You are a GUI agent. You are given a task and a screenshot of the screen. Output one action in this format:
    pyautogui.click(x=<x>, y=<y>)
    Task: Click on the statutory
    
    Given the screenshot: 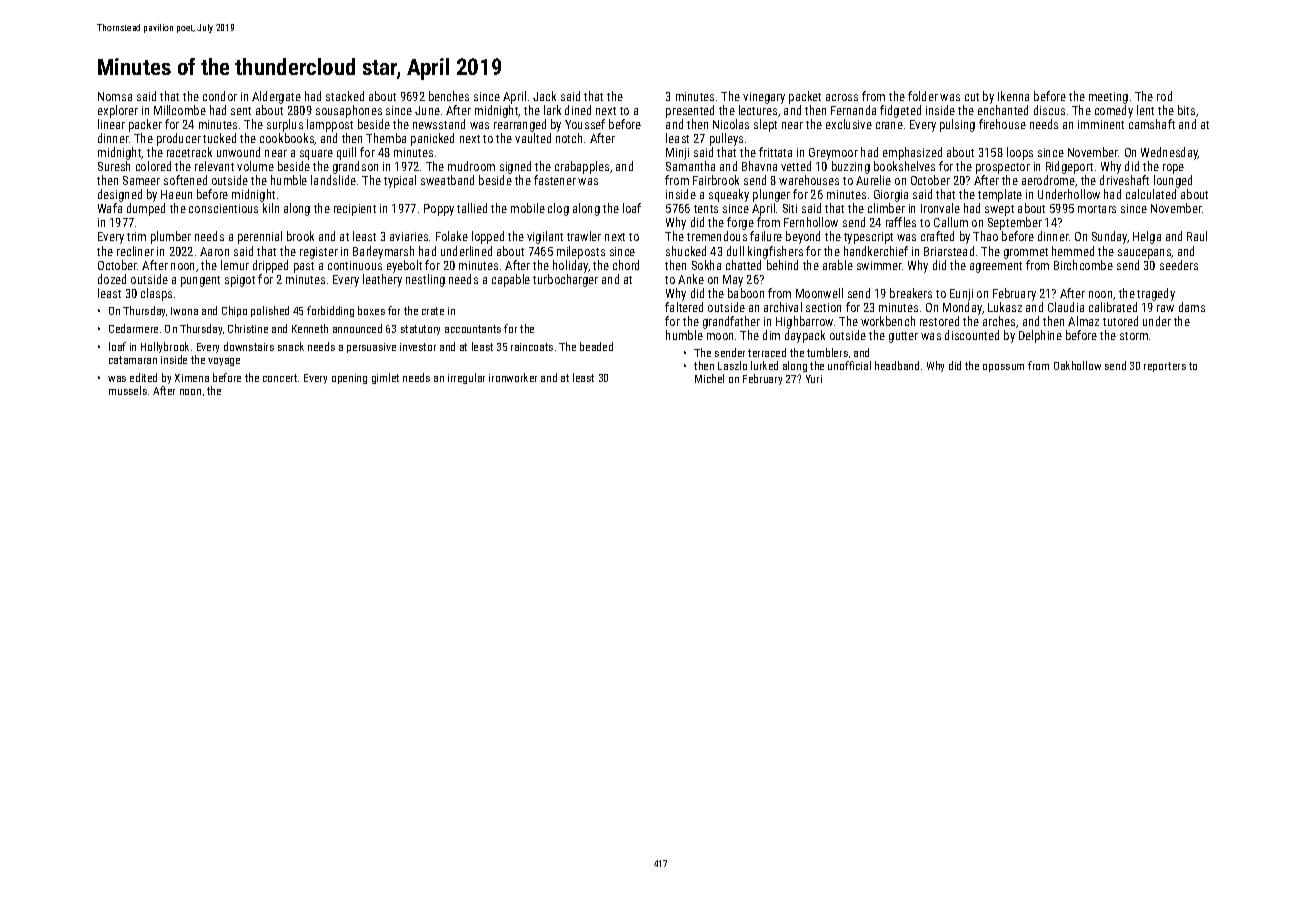 What is the action you would take?
    pyautogui.click(x=420, y=330)
